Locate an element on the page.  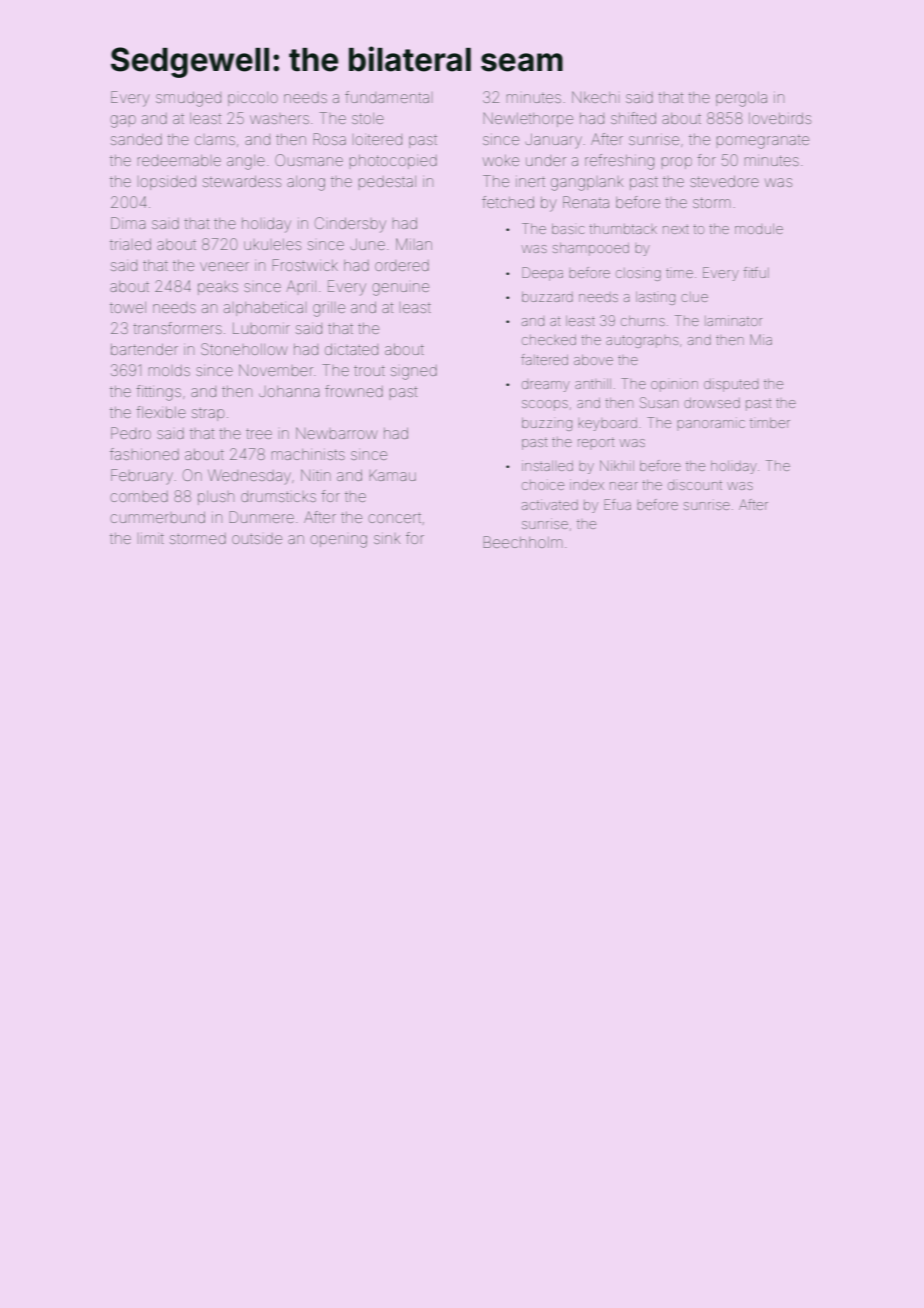
Mia is located at coordinates (761, 339).
